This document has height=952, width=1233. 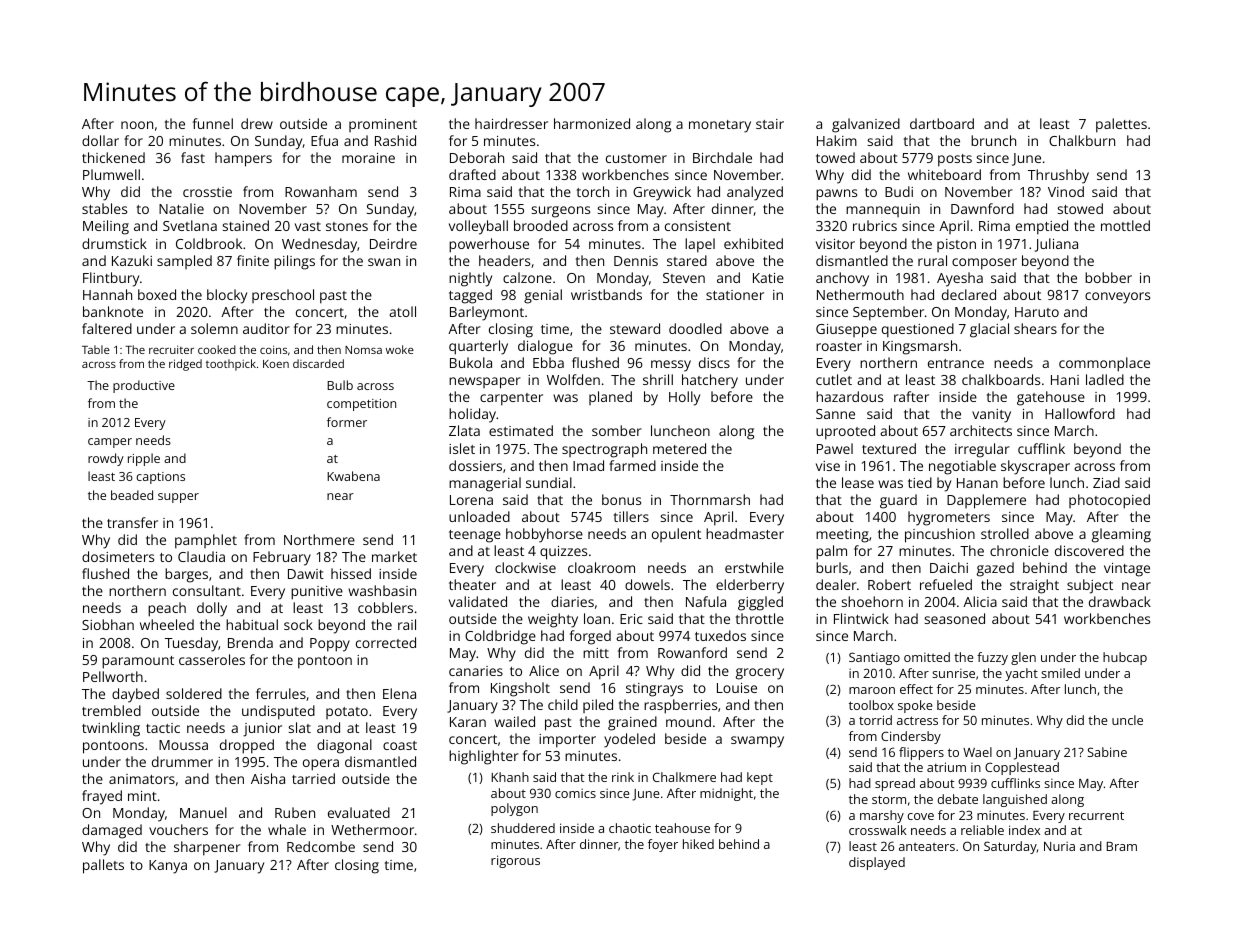 I want to click on midnight, so click(x=726, y=794).
